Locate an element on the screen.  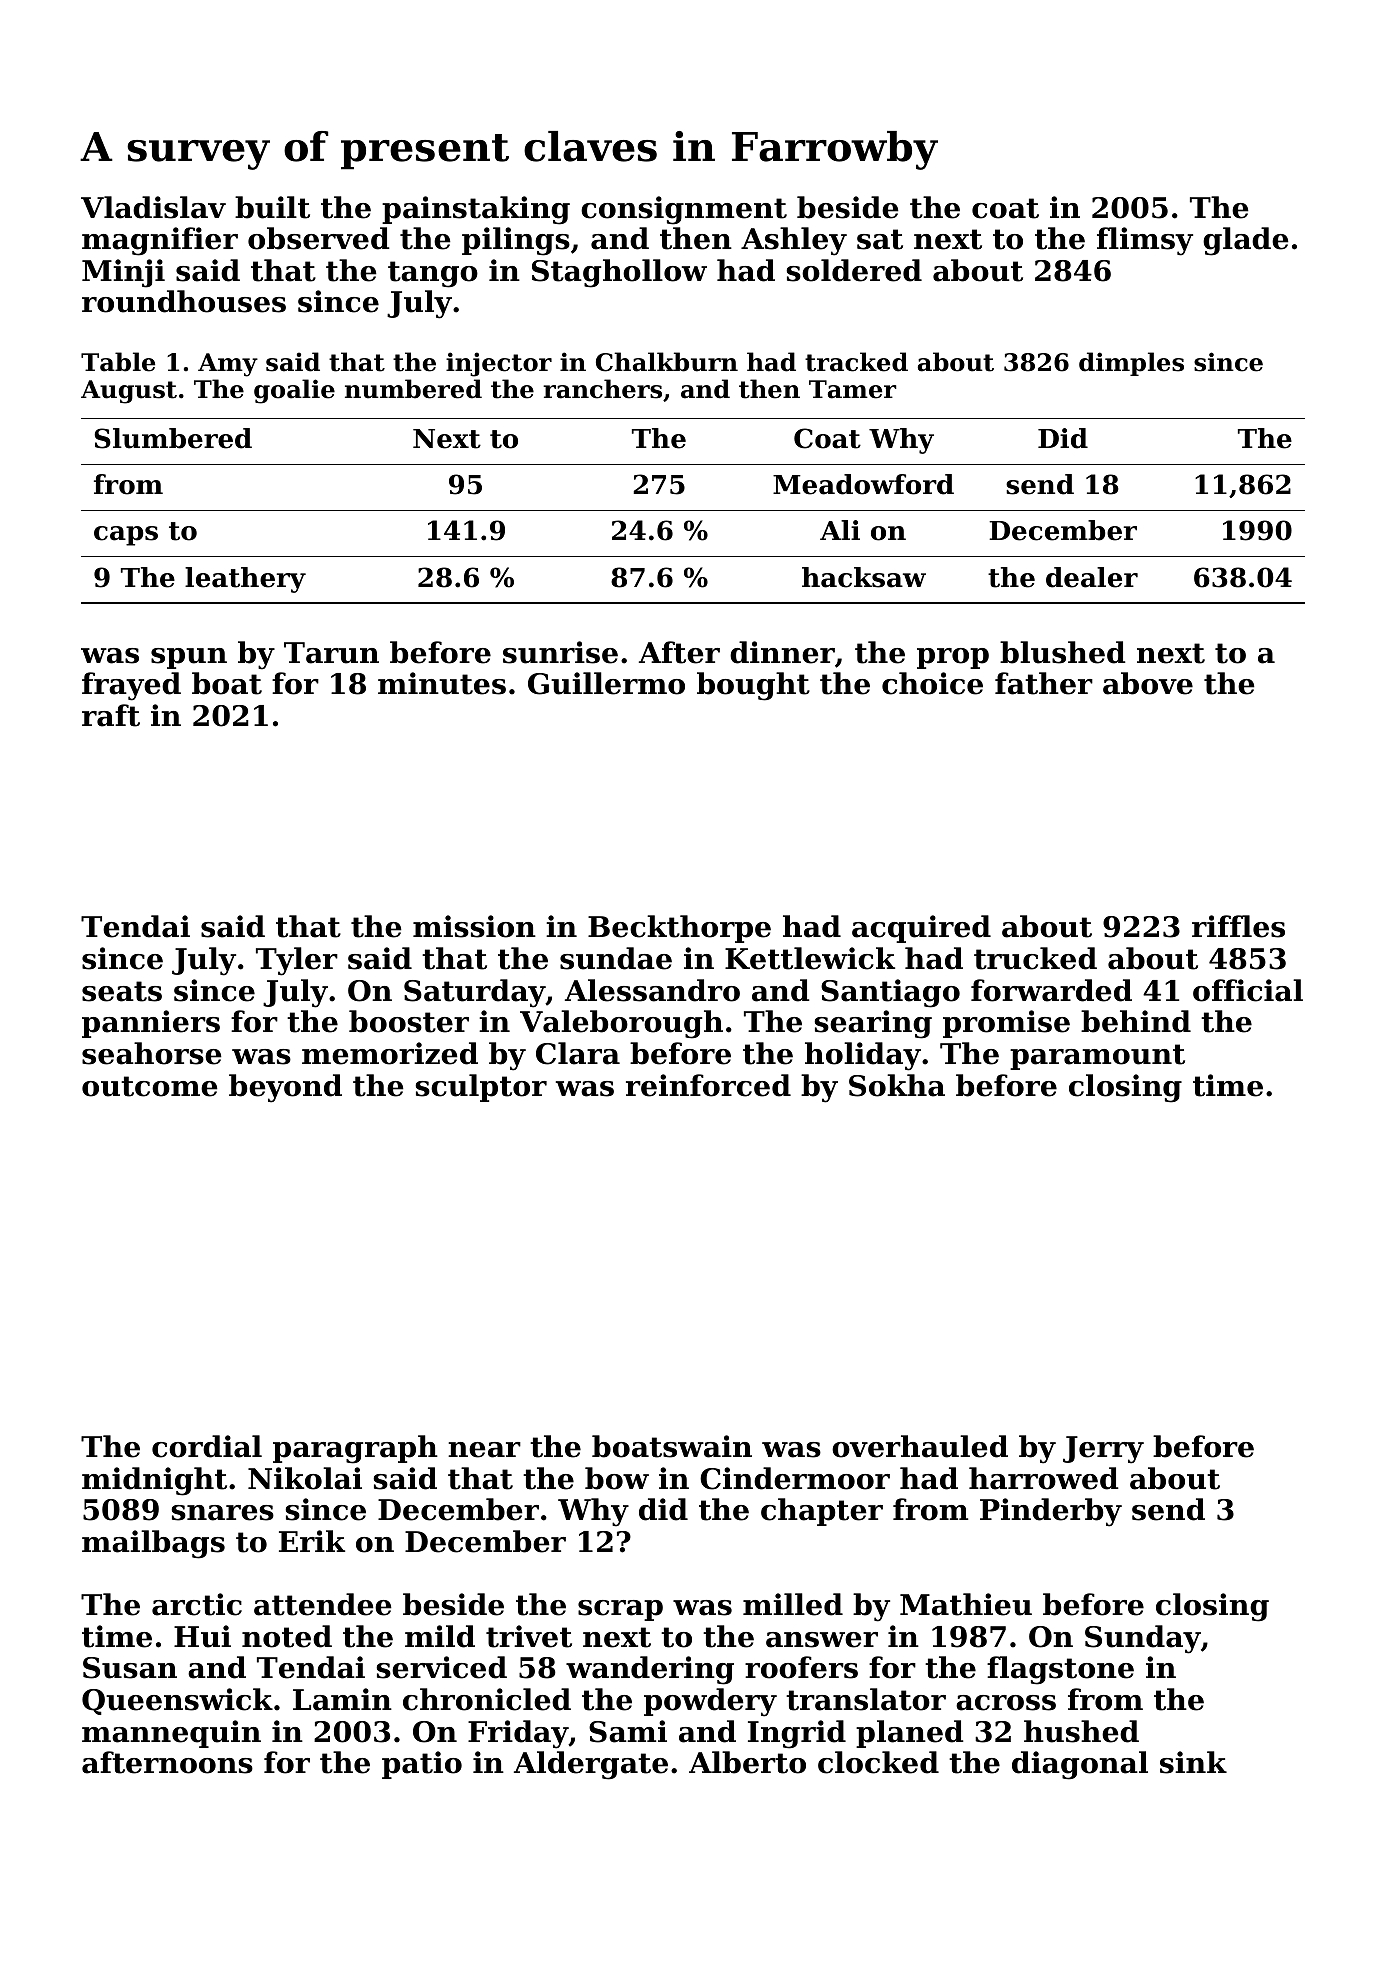
caps is located at coordinates (126, 536).
